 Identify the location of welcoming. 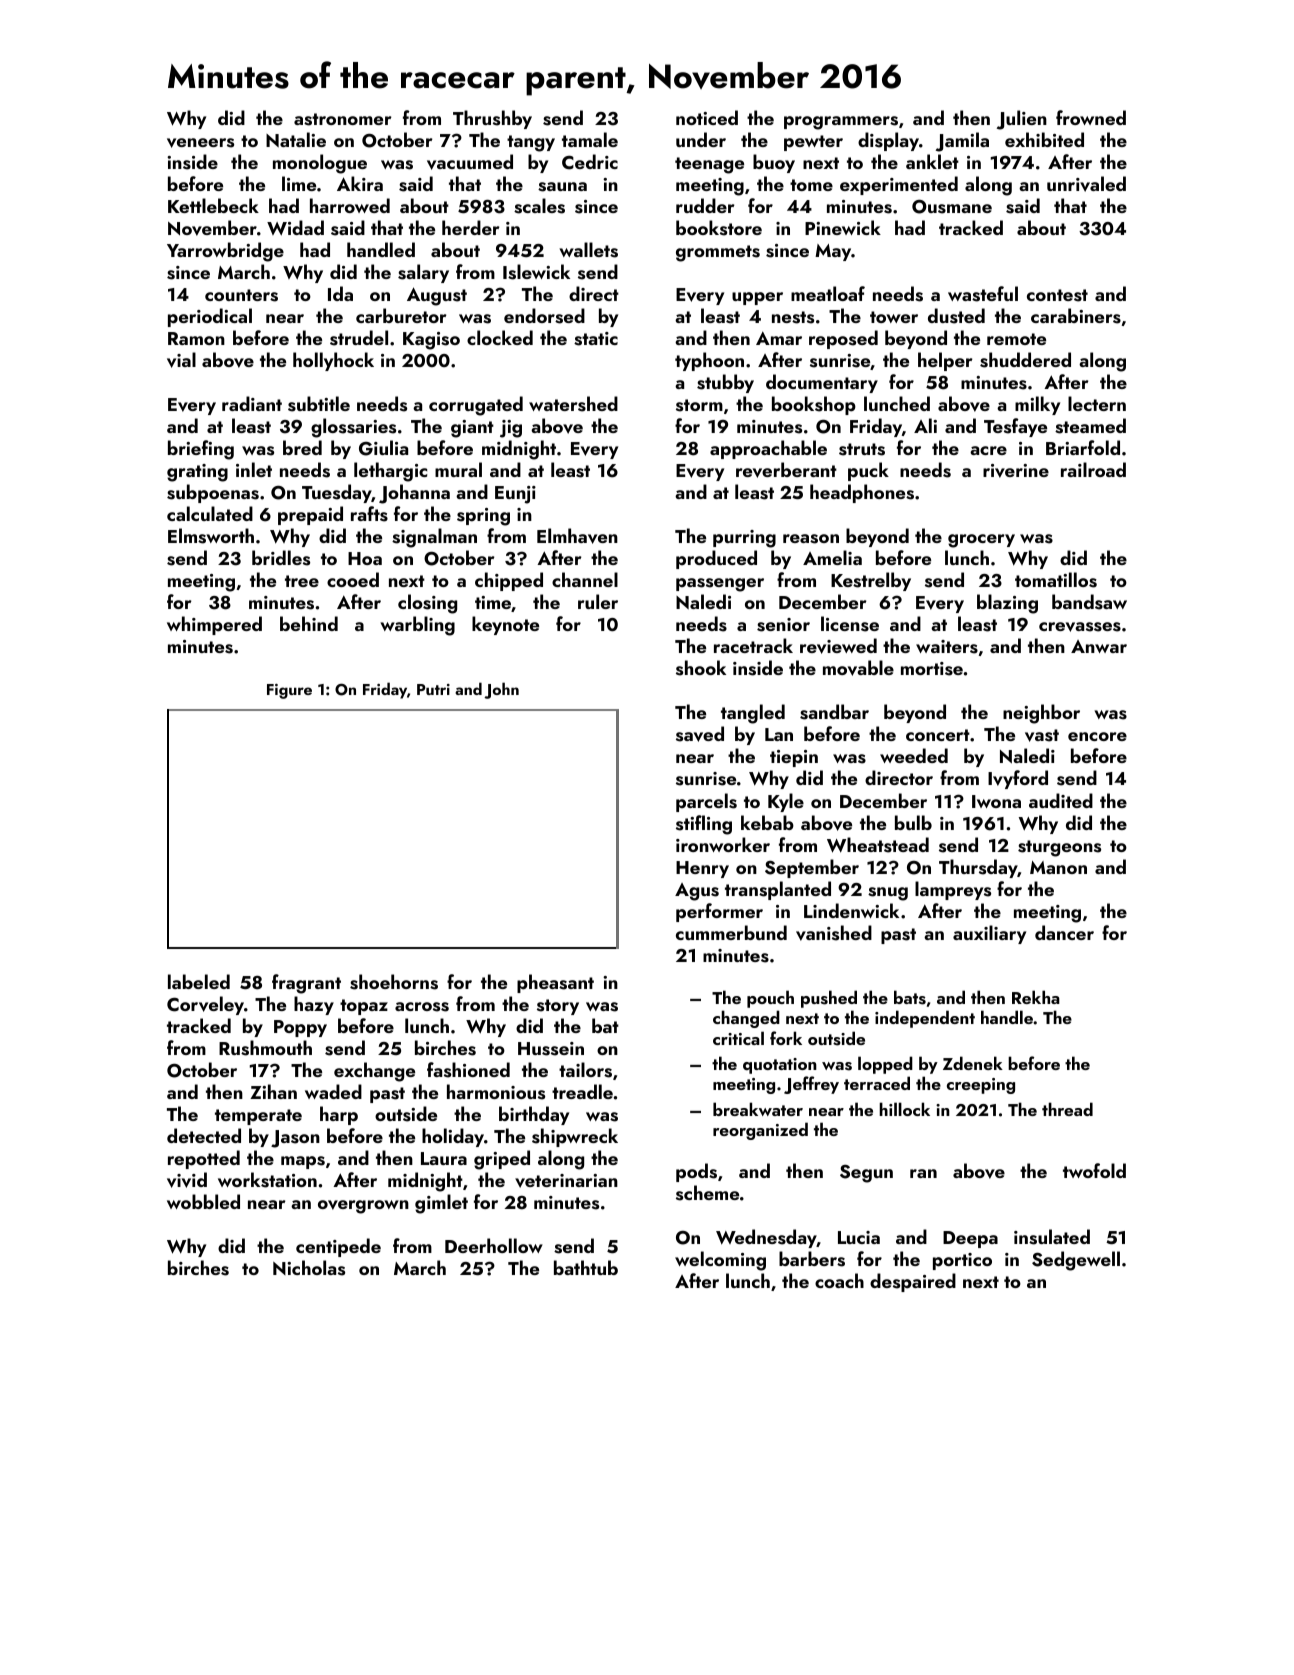
(720, 1261).
